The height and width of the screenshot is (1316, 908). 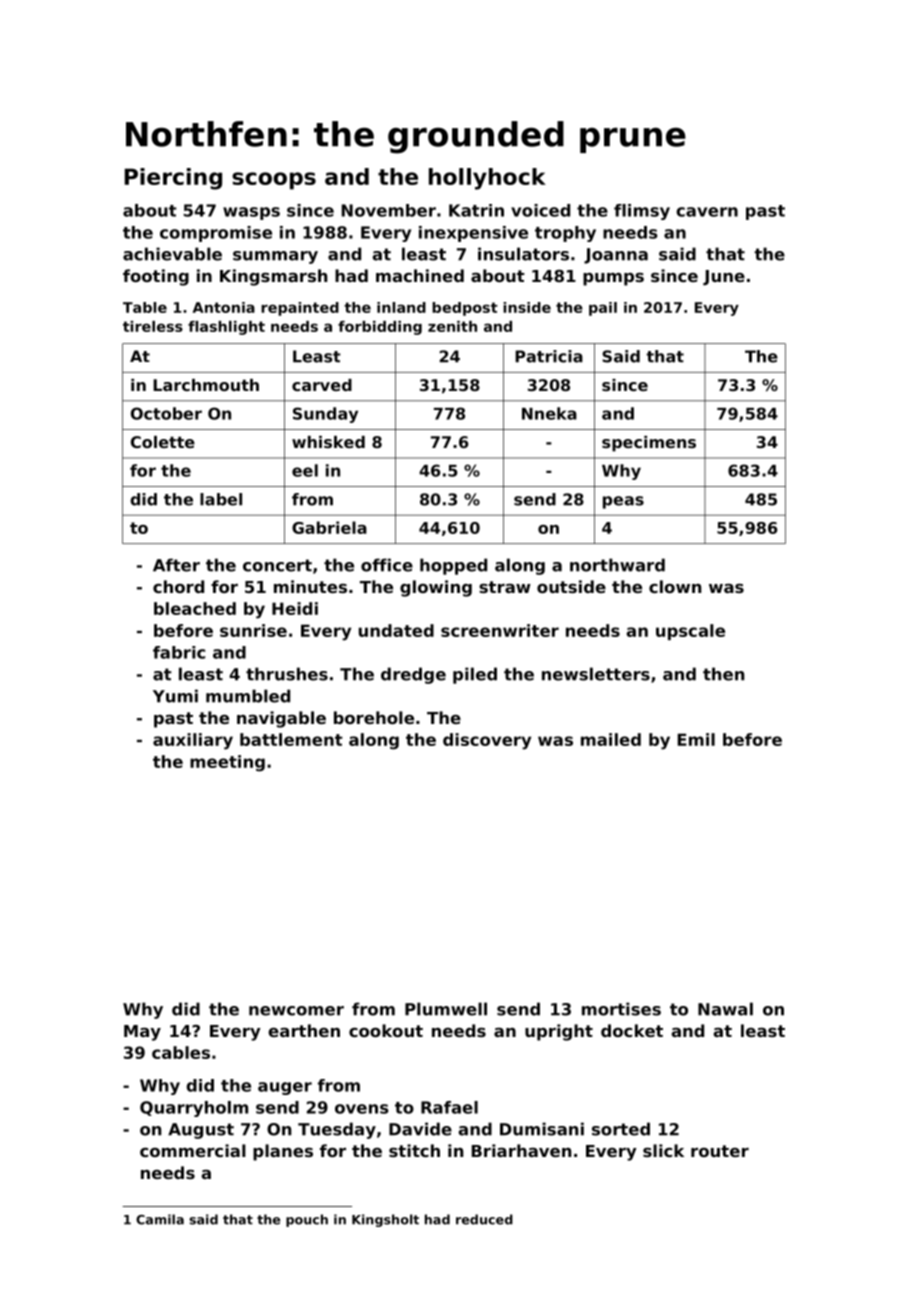 I want to click on Kingsholt, so click(x=385, y=1220).
